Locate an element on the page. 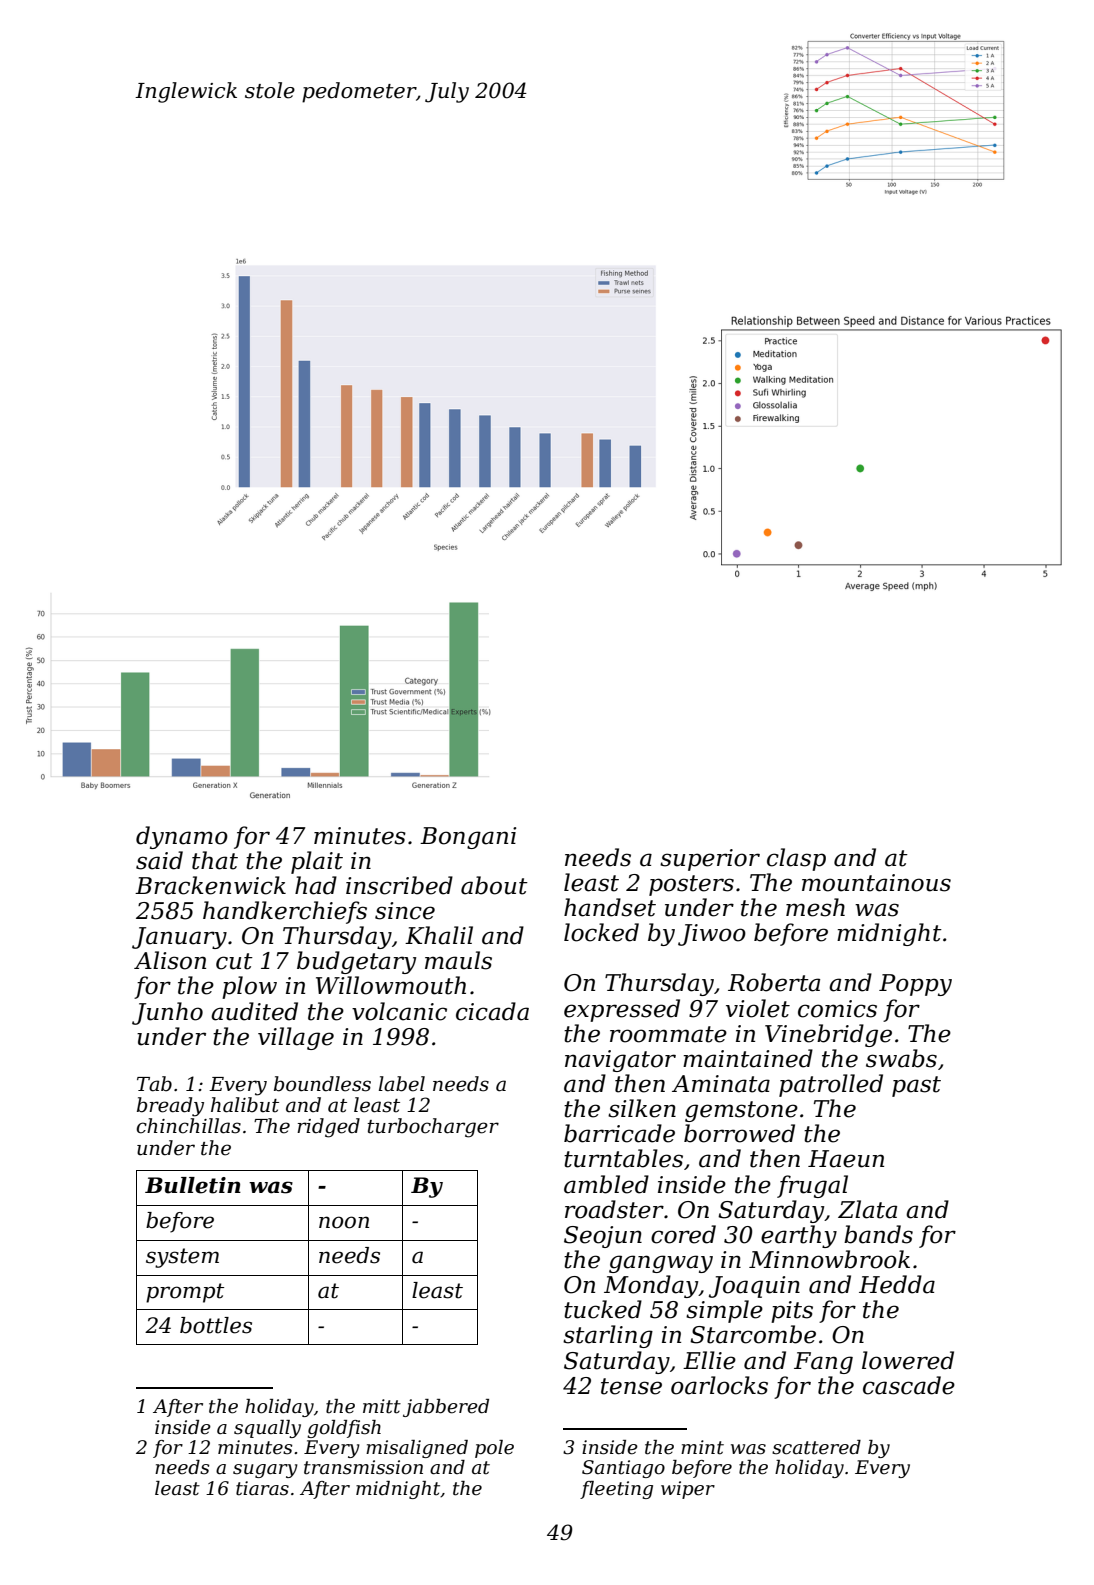  Seojun is located at coordinates (603, 1237).
